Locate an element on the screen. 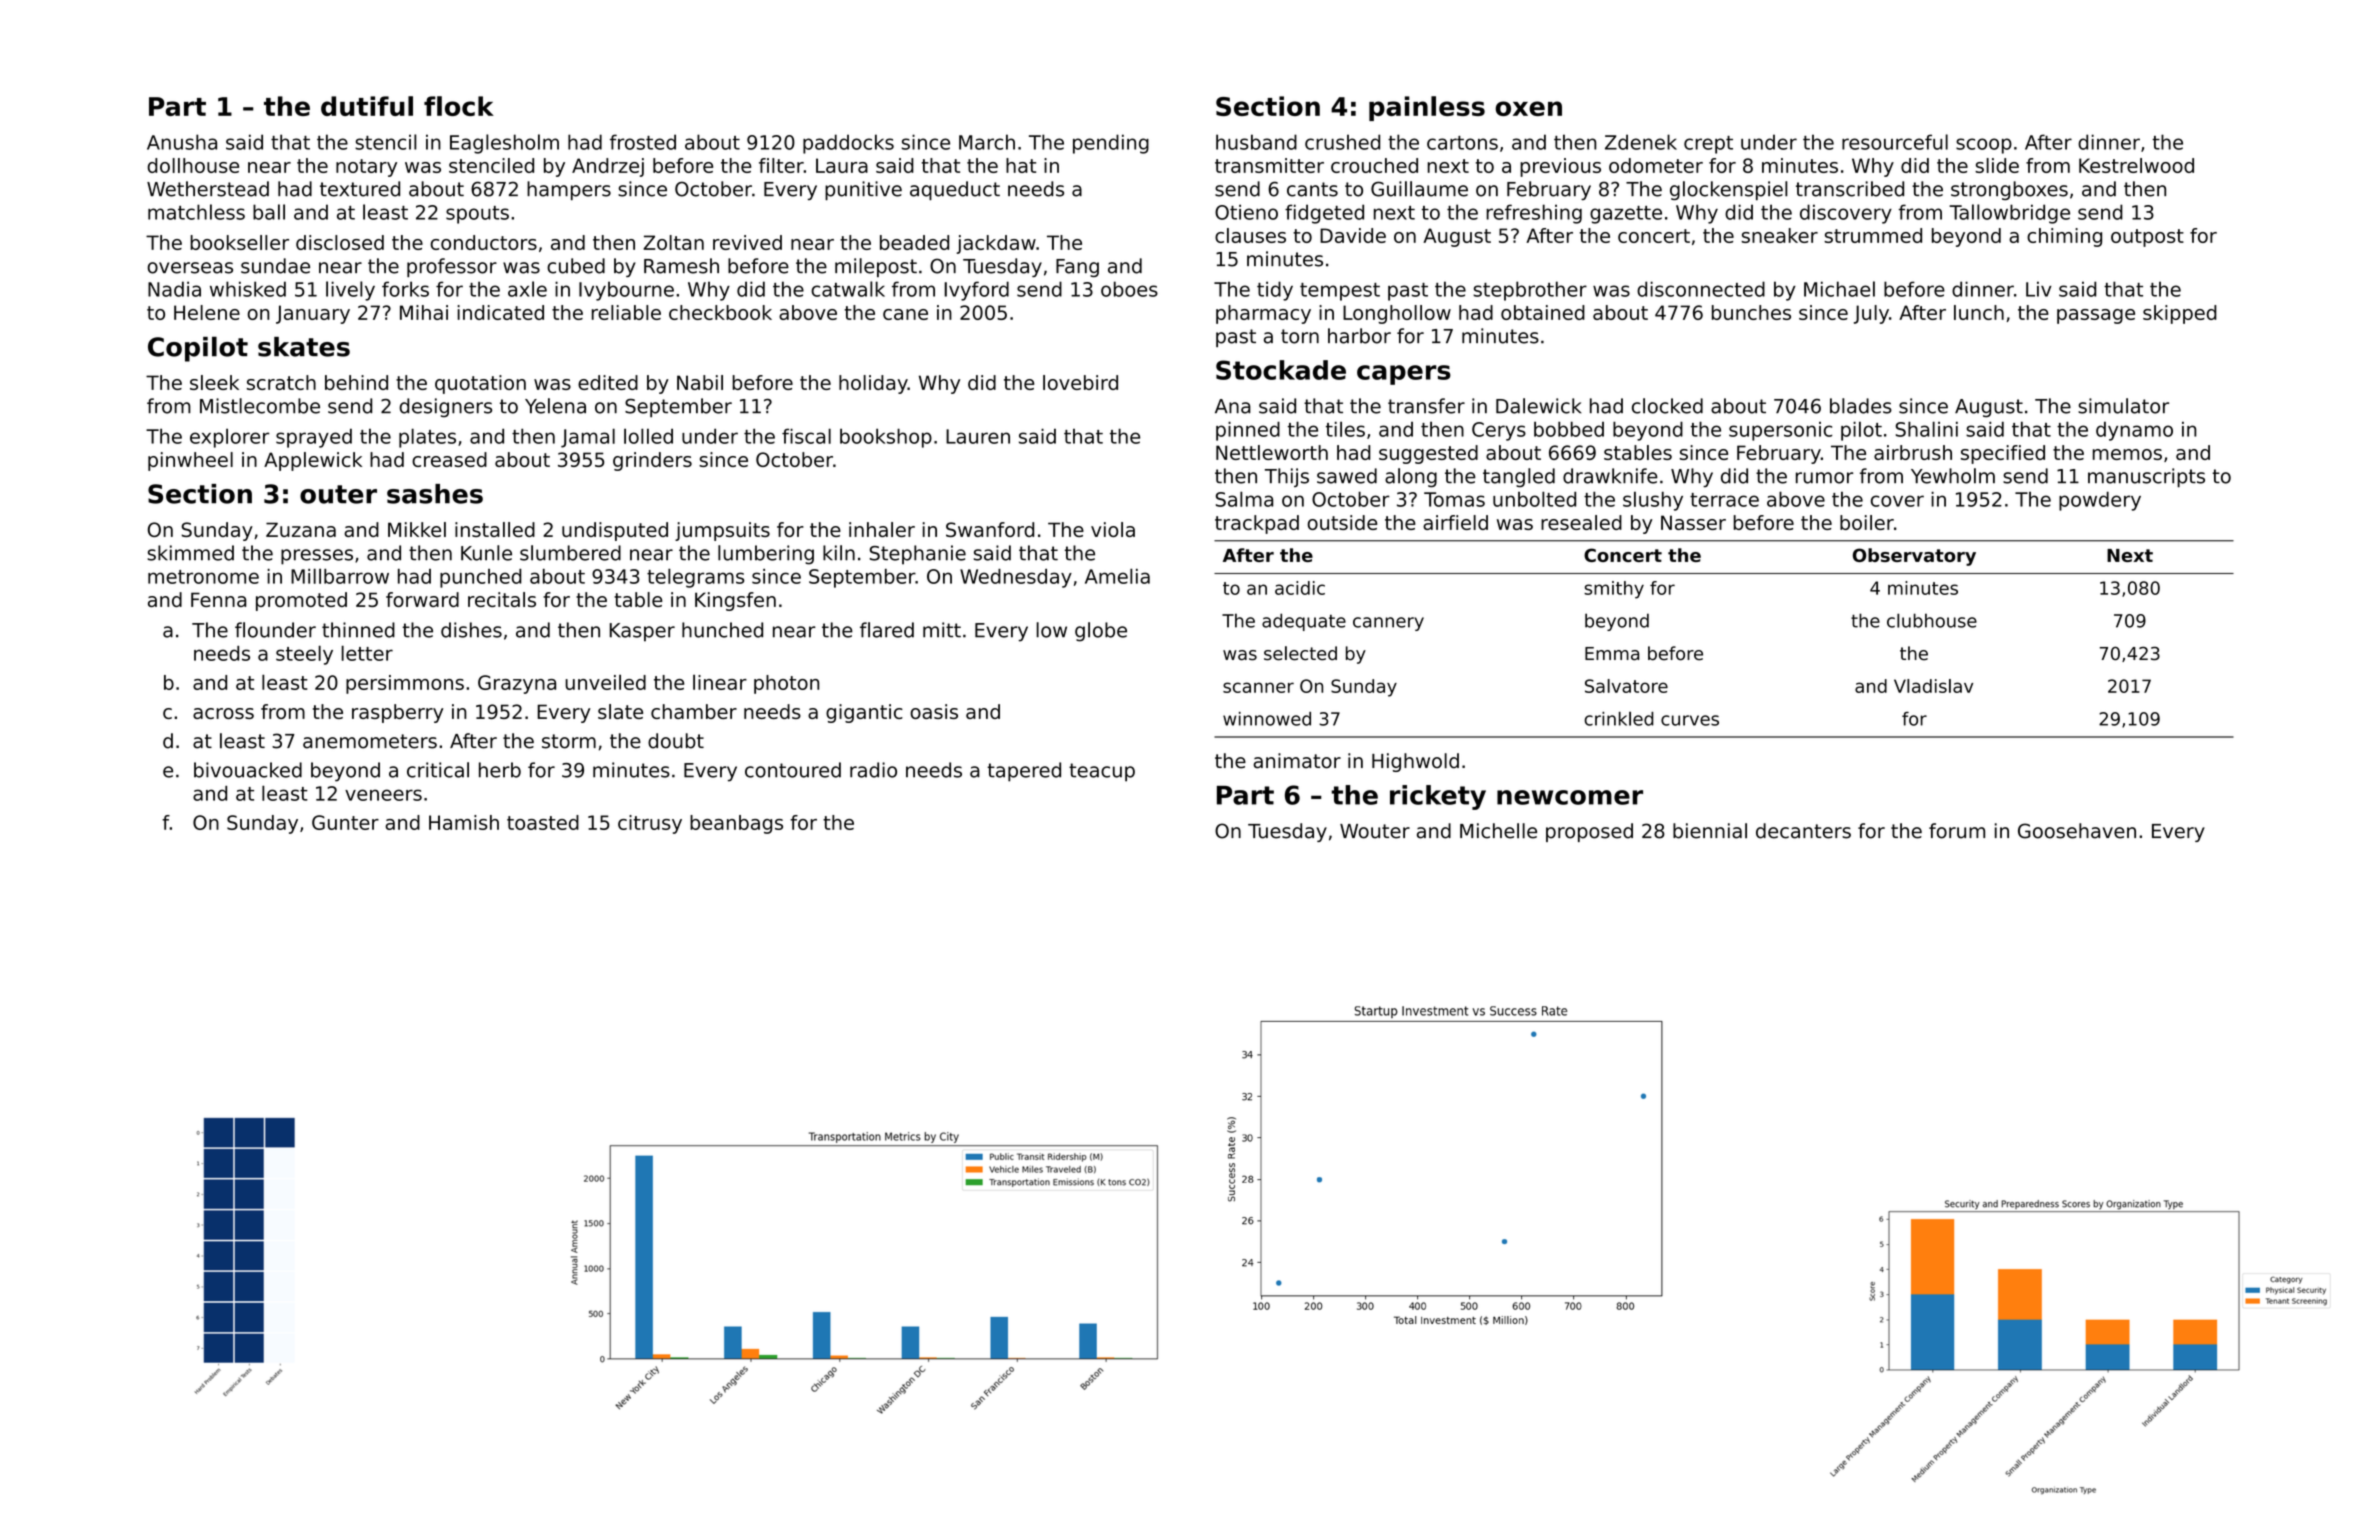 The height and width of the screenshot is (1540, 2380). oasis is located at coordinates (934, 711).
